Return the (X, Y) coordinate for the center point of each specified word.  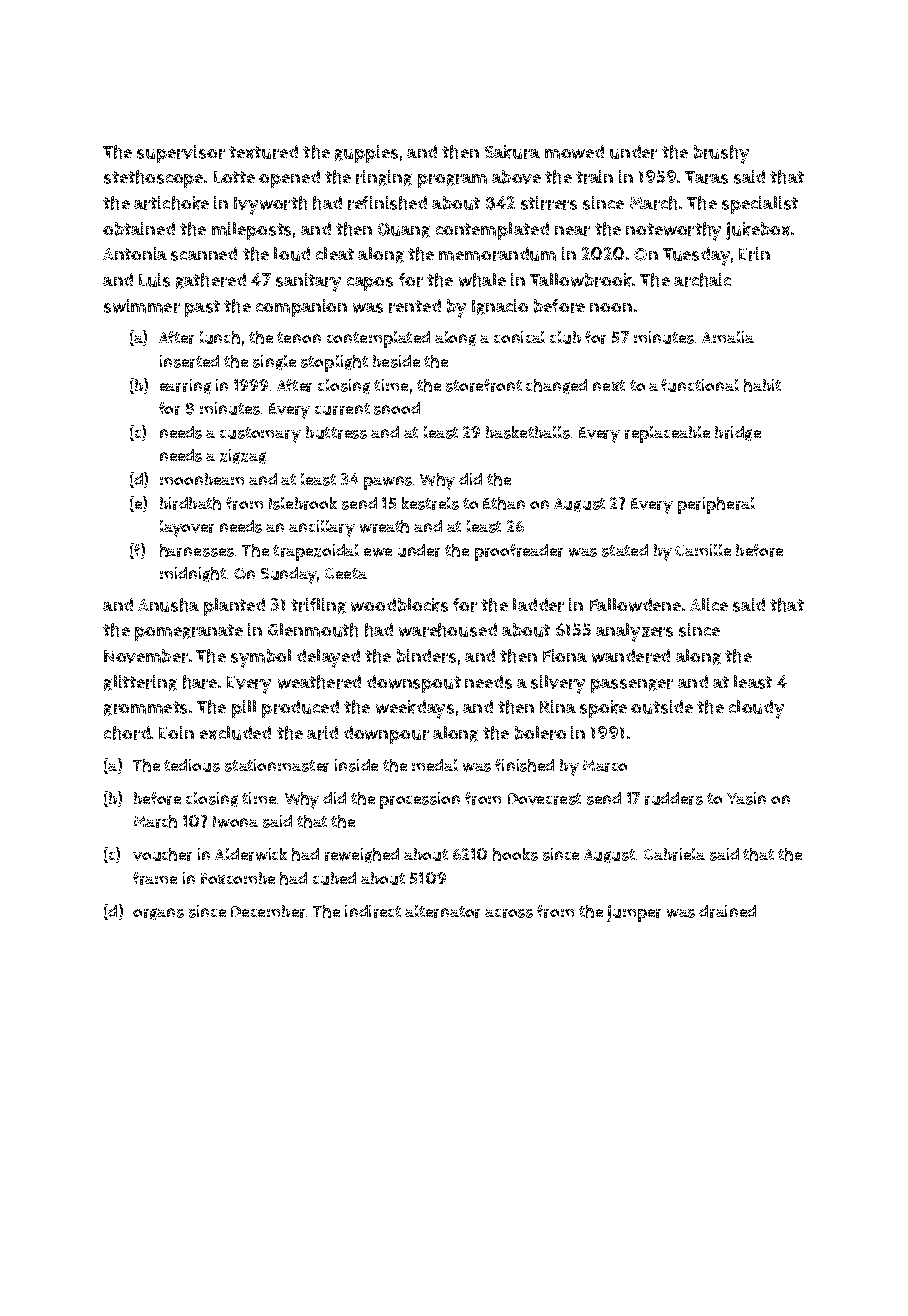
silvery (558, 684)
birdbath (190, 503)
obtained (139, 229)
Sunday (289, 575)
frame (155, 878)
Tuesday (696, 256)
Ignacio (500, 307)
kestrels (430, 503)
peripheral (716, 505)
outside (662, 707)
